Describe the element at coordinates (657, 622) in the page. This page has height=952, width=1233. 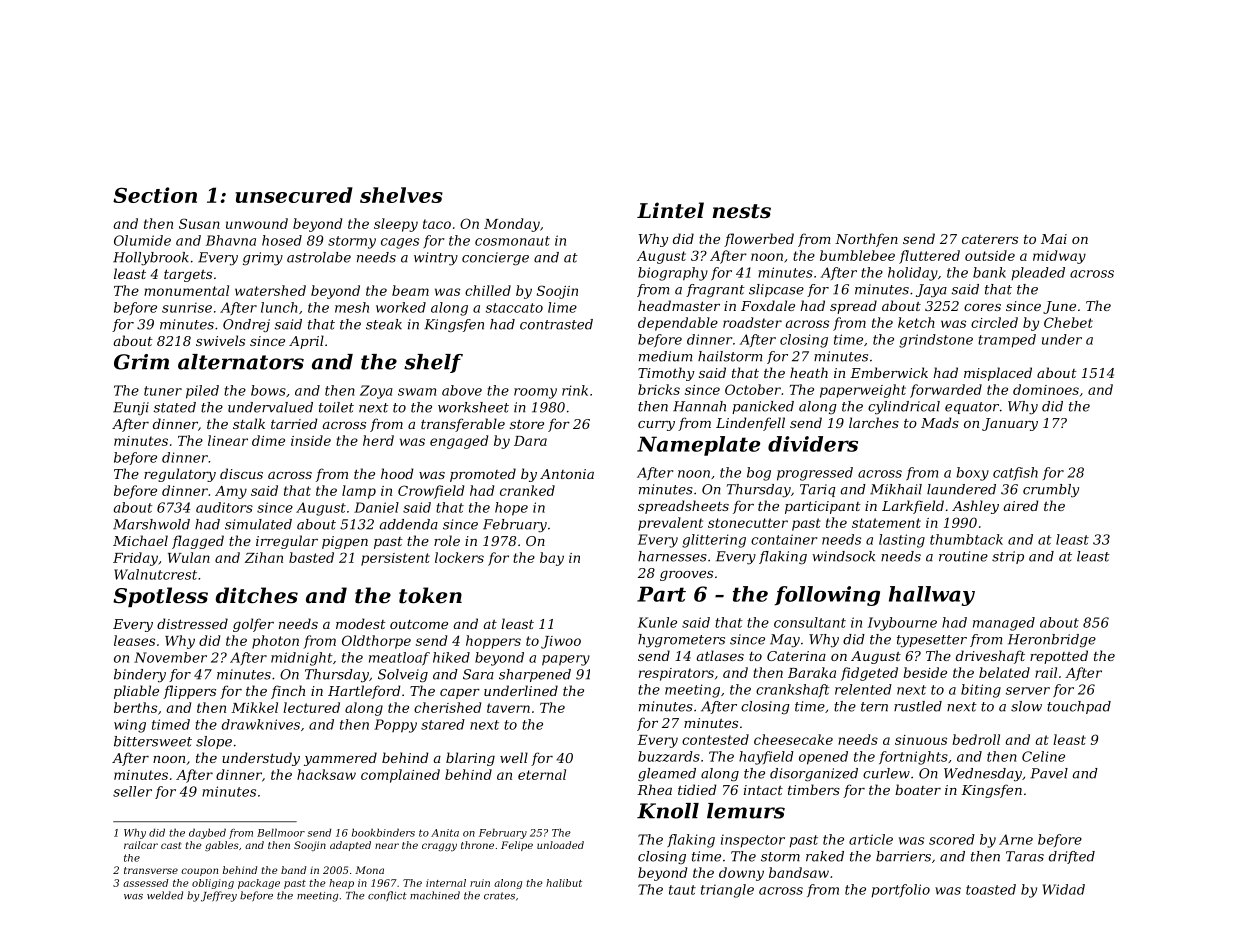
I see `Kunle` at that location.
